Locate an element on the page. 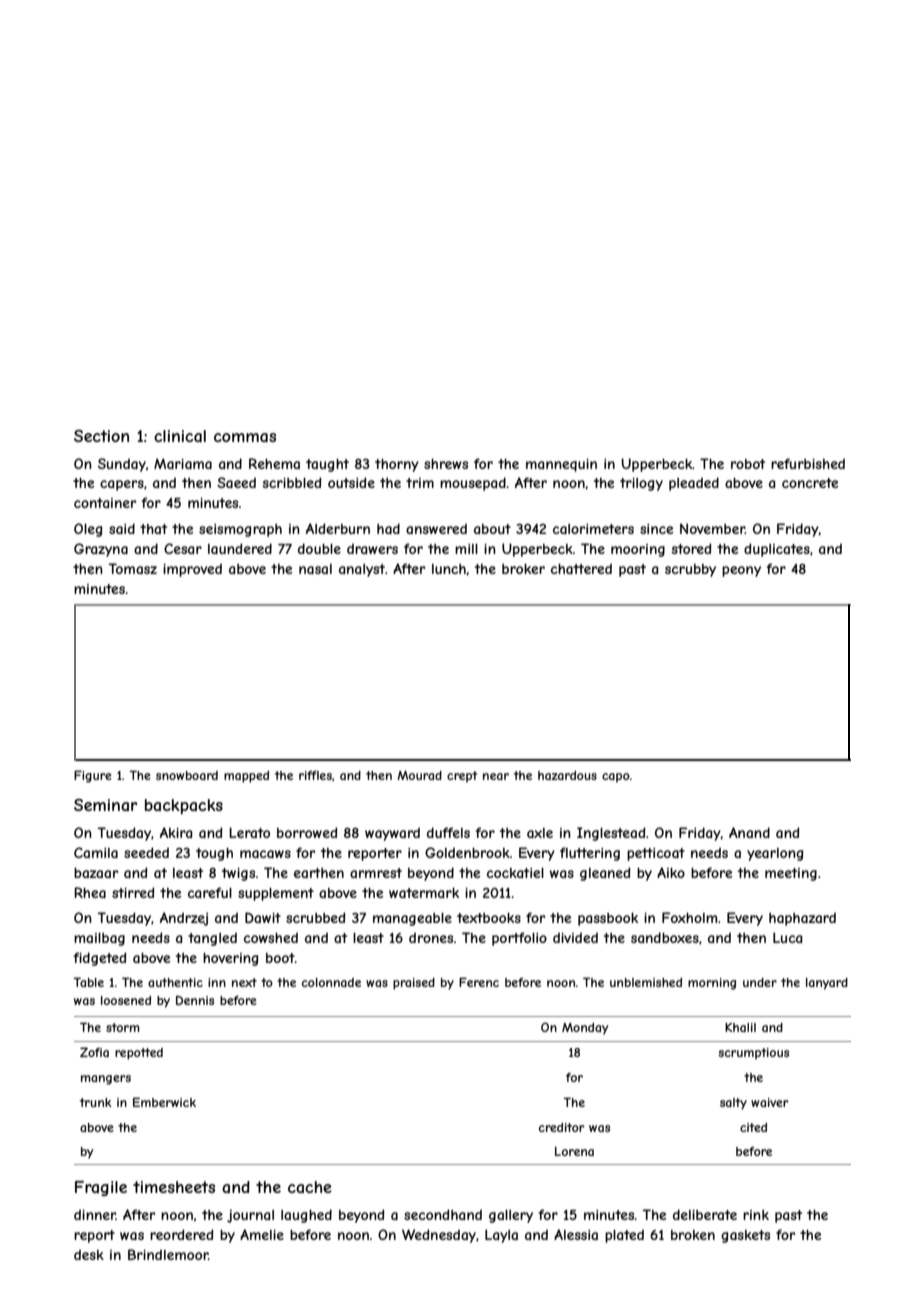 The image size is (924, 1308). riffles is located at coordinates (315, 775).
